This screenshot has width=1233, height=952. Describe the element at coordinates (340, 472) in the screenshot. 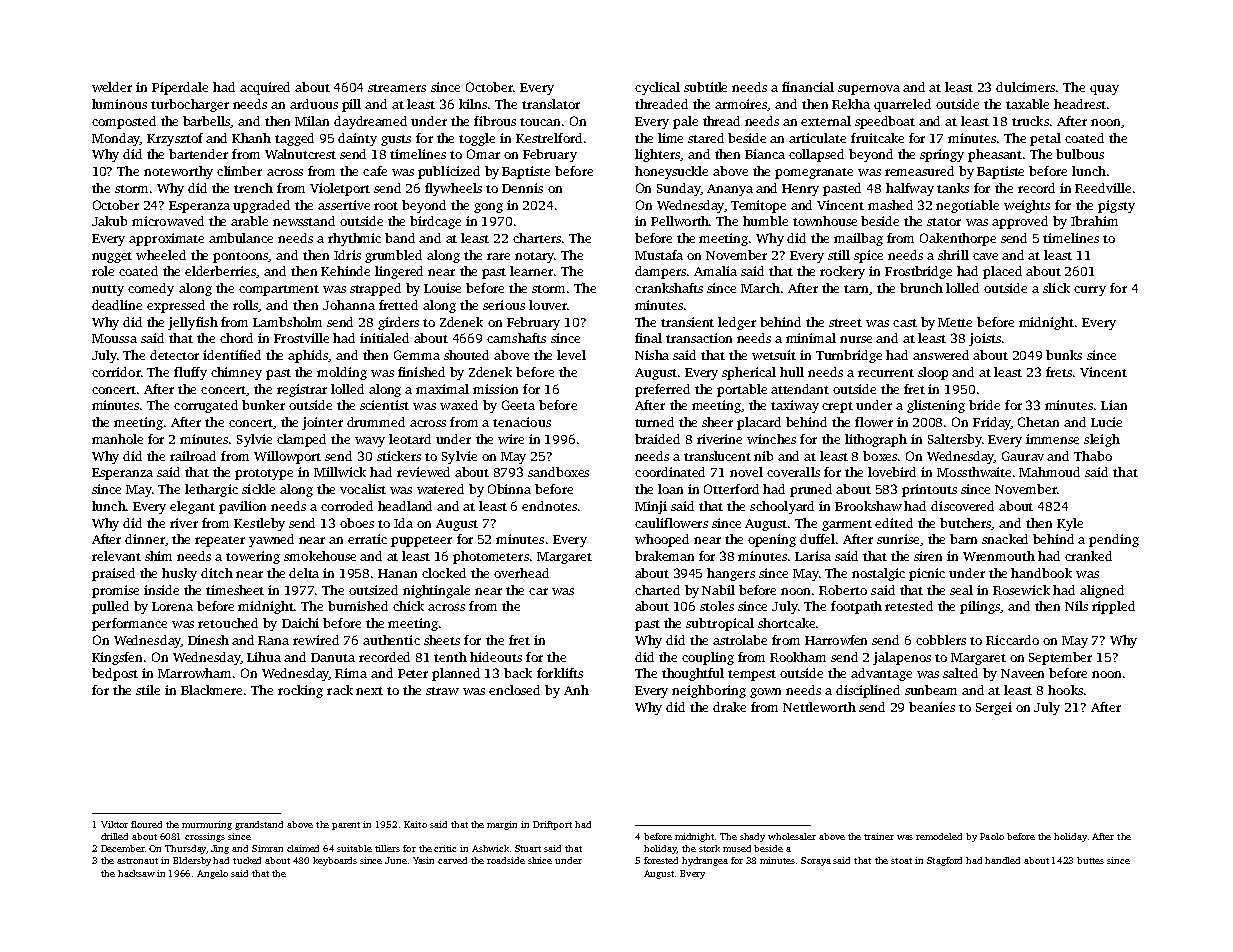

I see `Millwick` at that location.
